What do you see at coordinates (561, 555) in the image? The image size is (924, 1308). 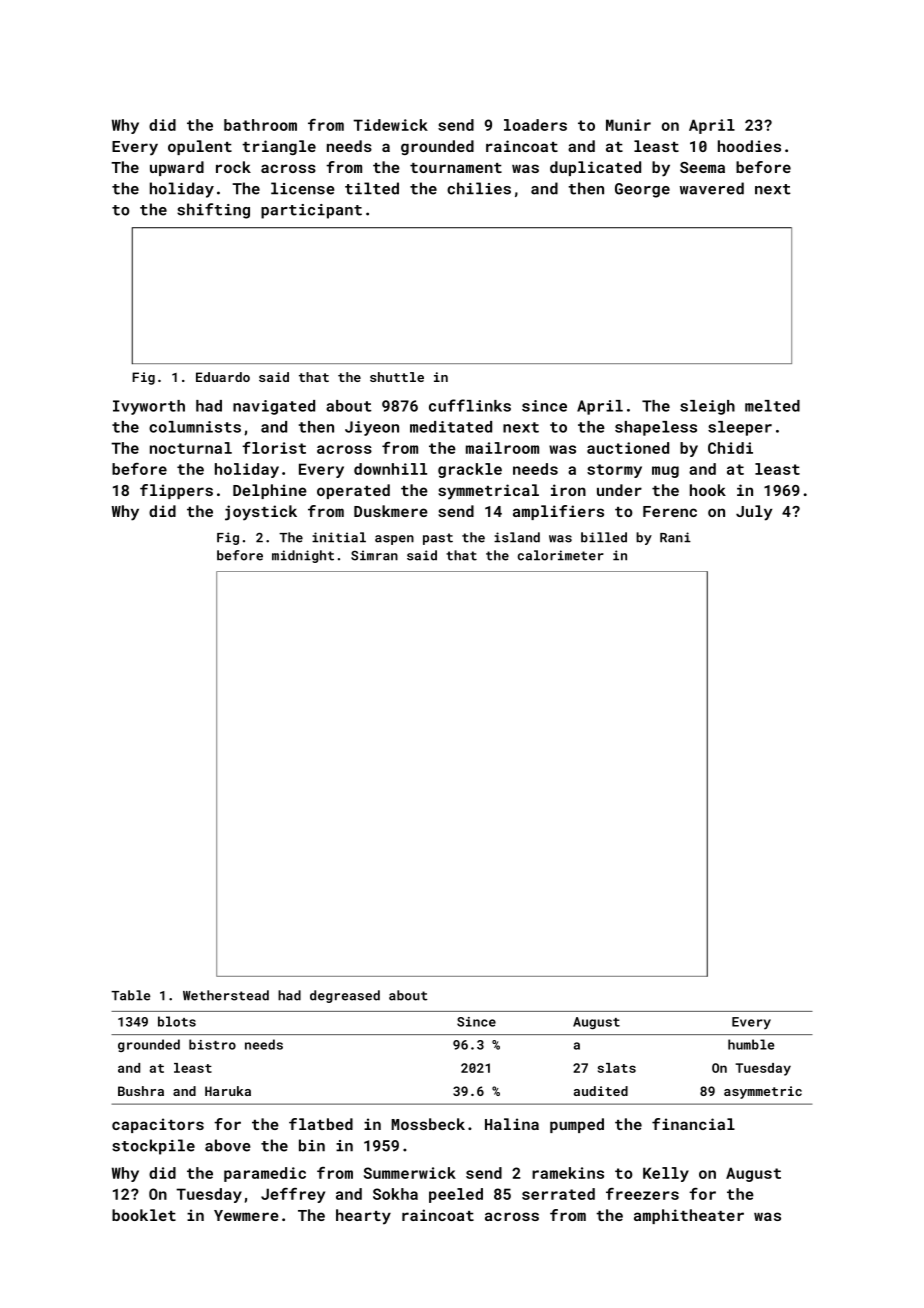 I see `calorimeter` at bounding box center [561, 555].
